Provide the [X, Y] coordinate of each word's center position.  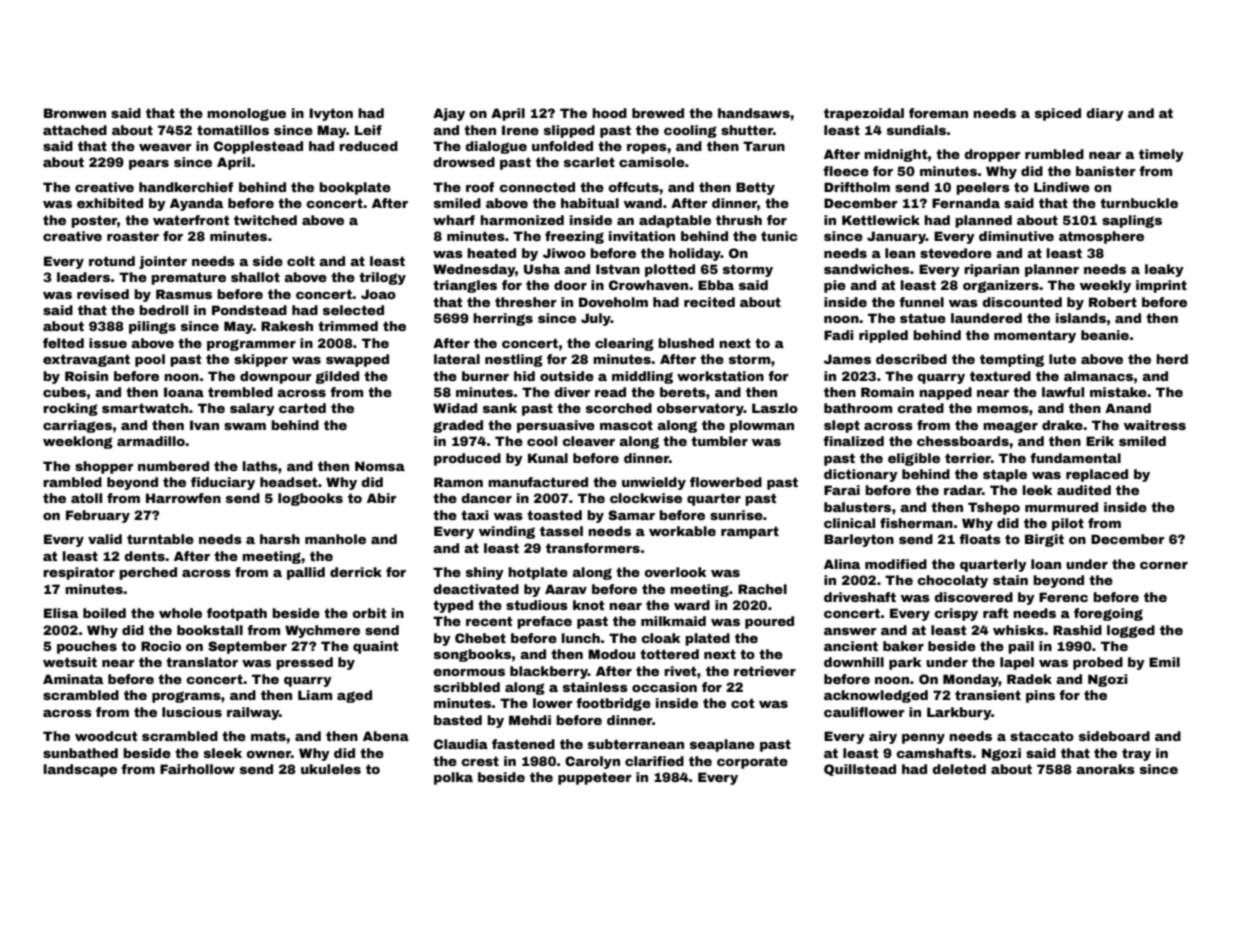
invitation [642, 236]
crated [920, 408]
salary [252, 409]
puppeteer [595, 778]
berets [683, 392]
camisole [652, 162]
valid [105, 539]
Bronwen [75, 113]
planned [983, 221]
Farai [842, 490]
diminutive [1016, 236]
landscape [80, 770]
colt [301, 261]
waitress [1155, 425]
